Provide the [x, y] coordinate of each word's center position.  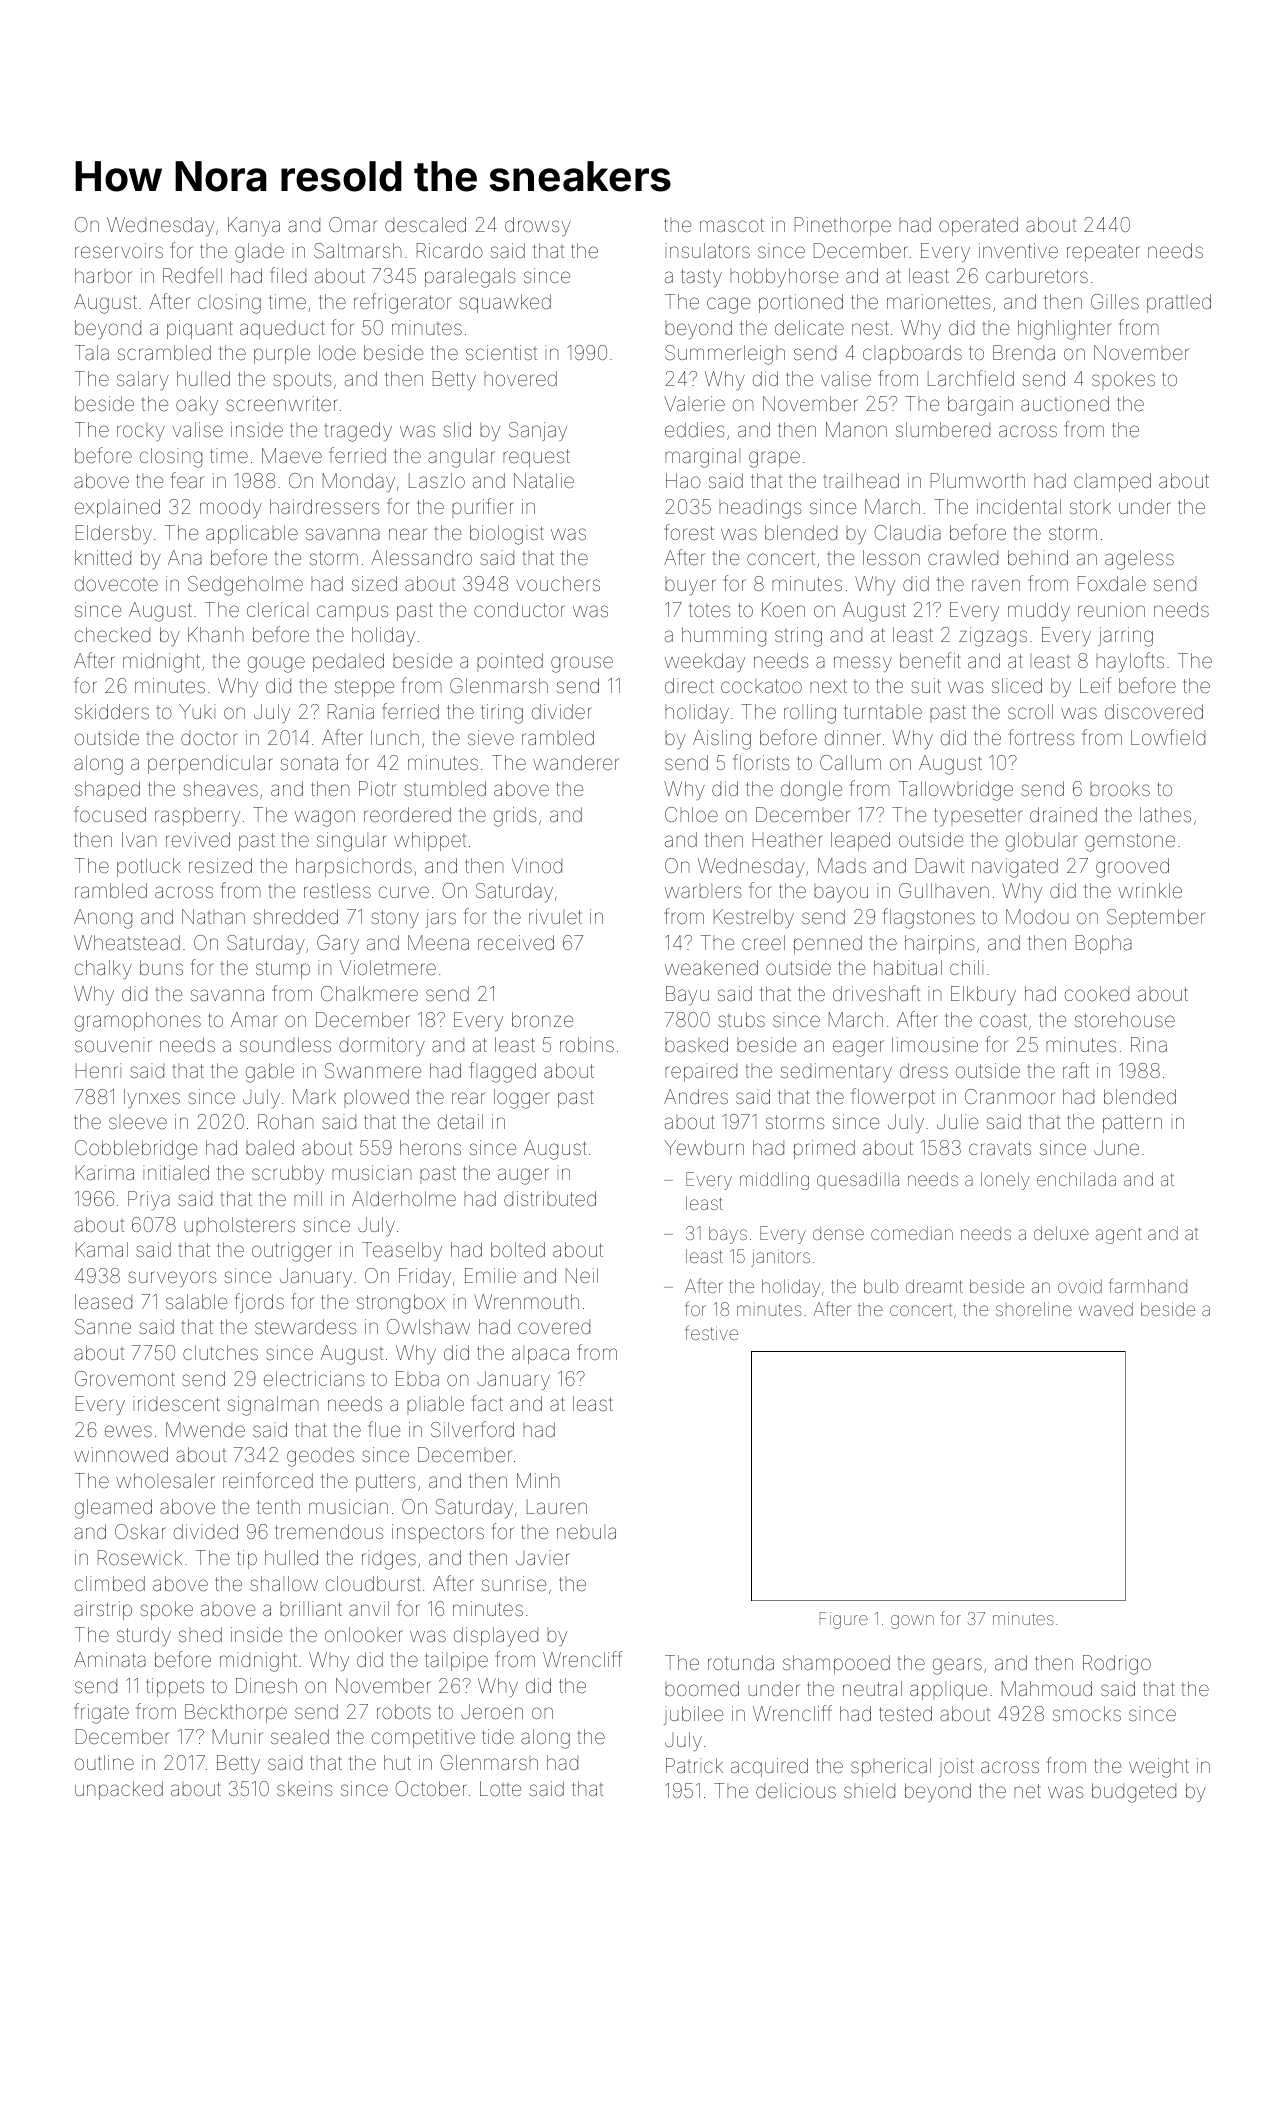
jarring [1125, 637]
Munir [238, 1736]
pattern [1132, 1124]
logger [522, 1099]
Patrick [694, 1765]
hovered [520, 378]
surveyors [172, 1279]
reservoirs [119, 250]
